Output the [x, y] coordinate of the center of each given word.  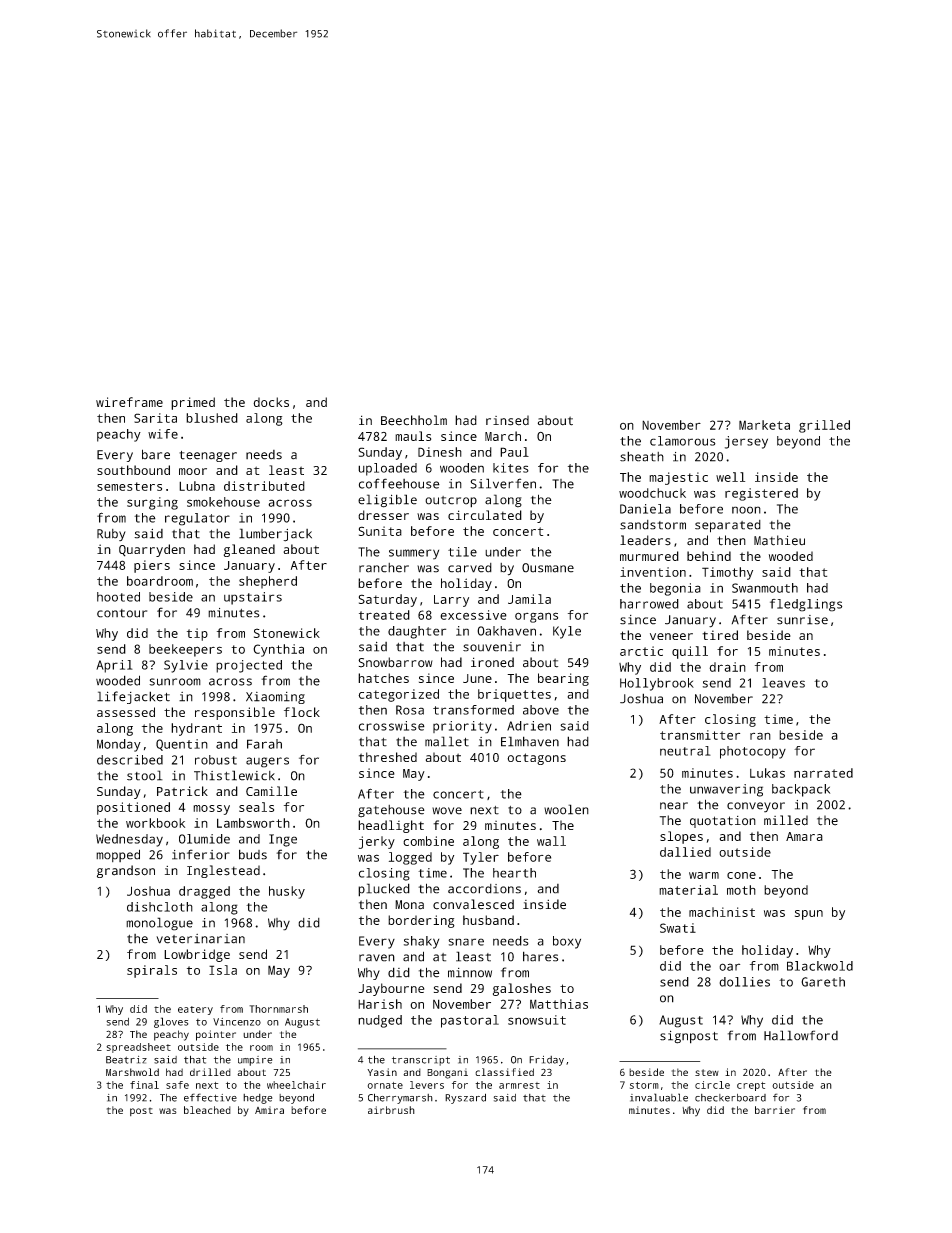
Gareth [823, 982]
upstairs [253, 598]
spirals [152, 971]
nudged [380, 1021]
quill [690, 652]
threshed [388, 757]
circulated [485, 515]
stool [145, 775]
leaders [645, 540]
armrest [519, 1085]
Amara [804, 836]
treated [384, 615]
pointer [216, 1035]
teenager [208, 456]
